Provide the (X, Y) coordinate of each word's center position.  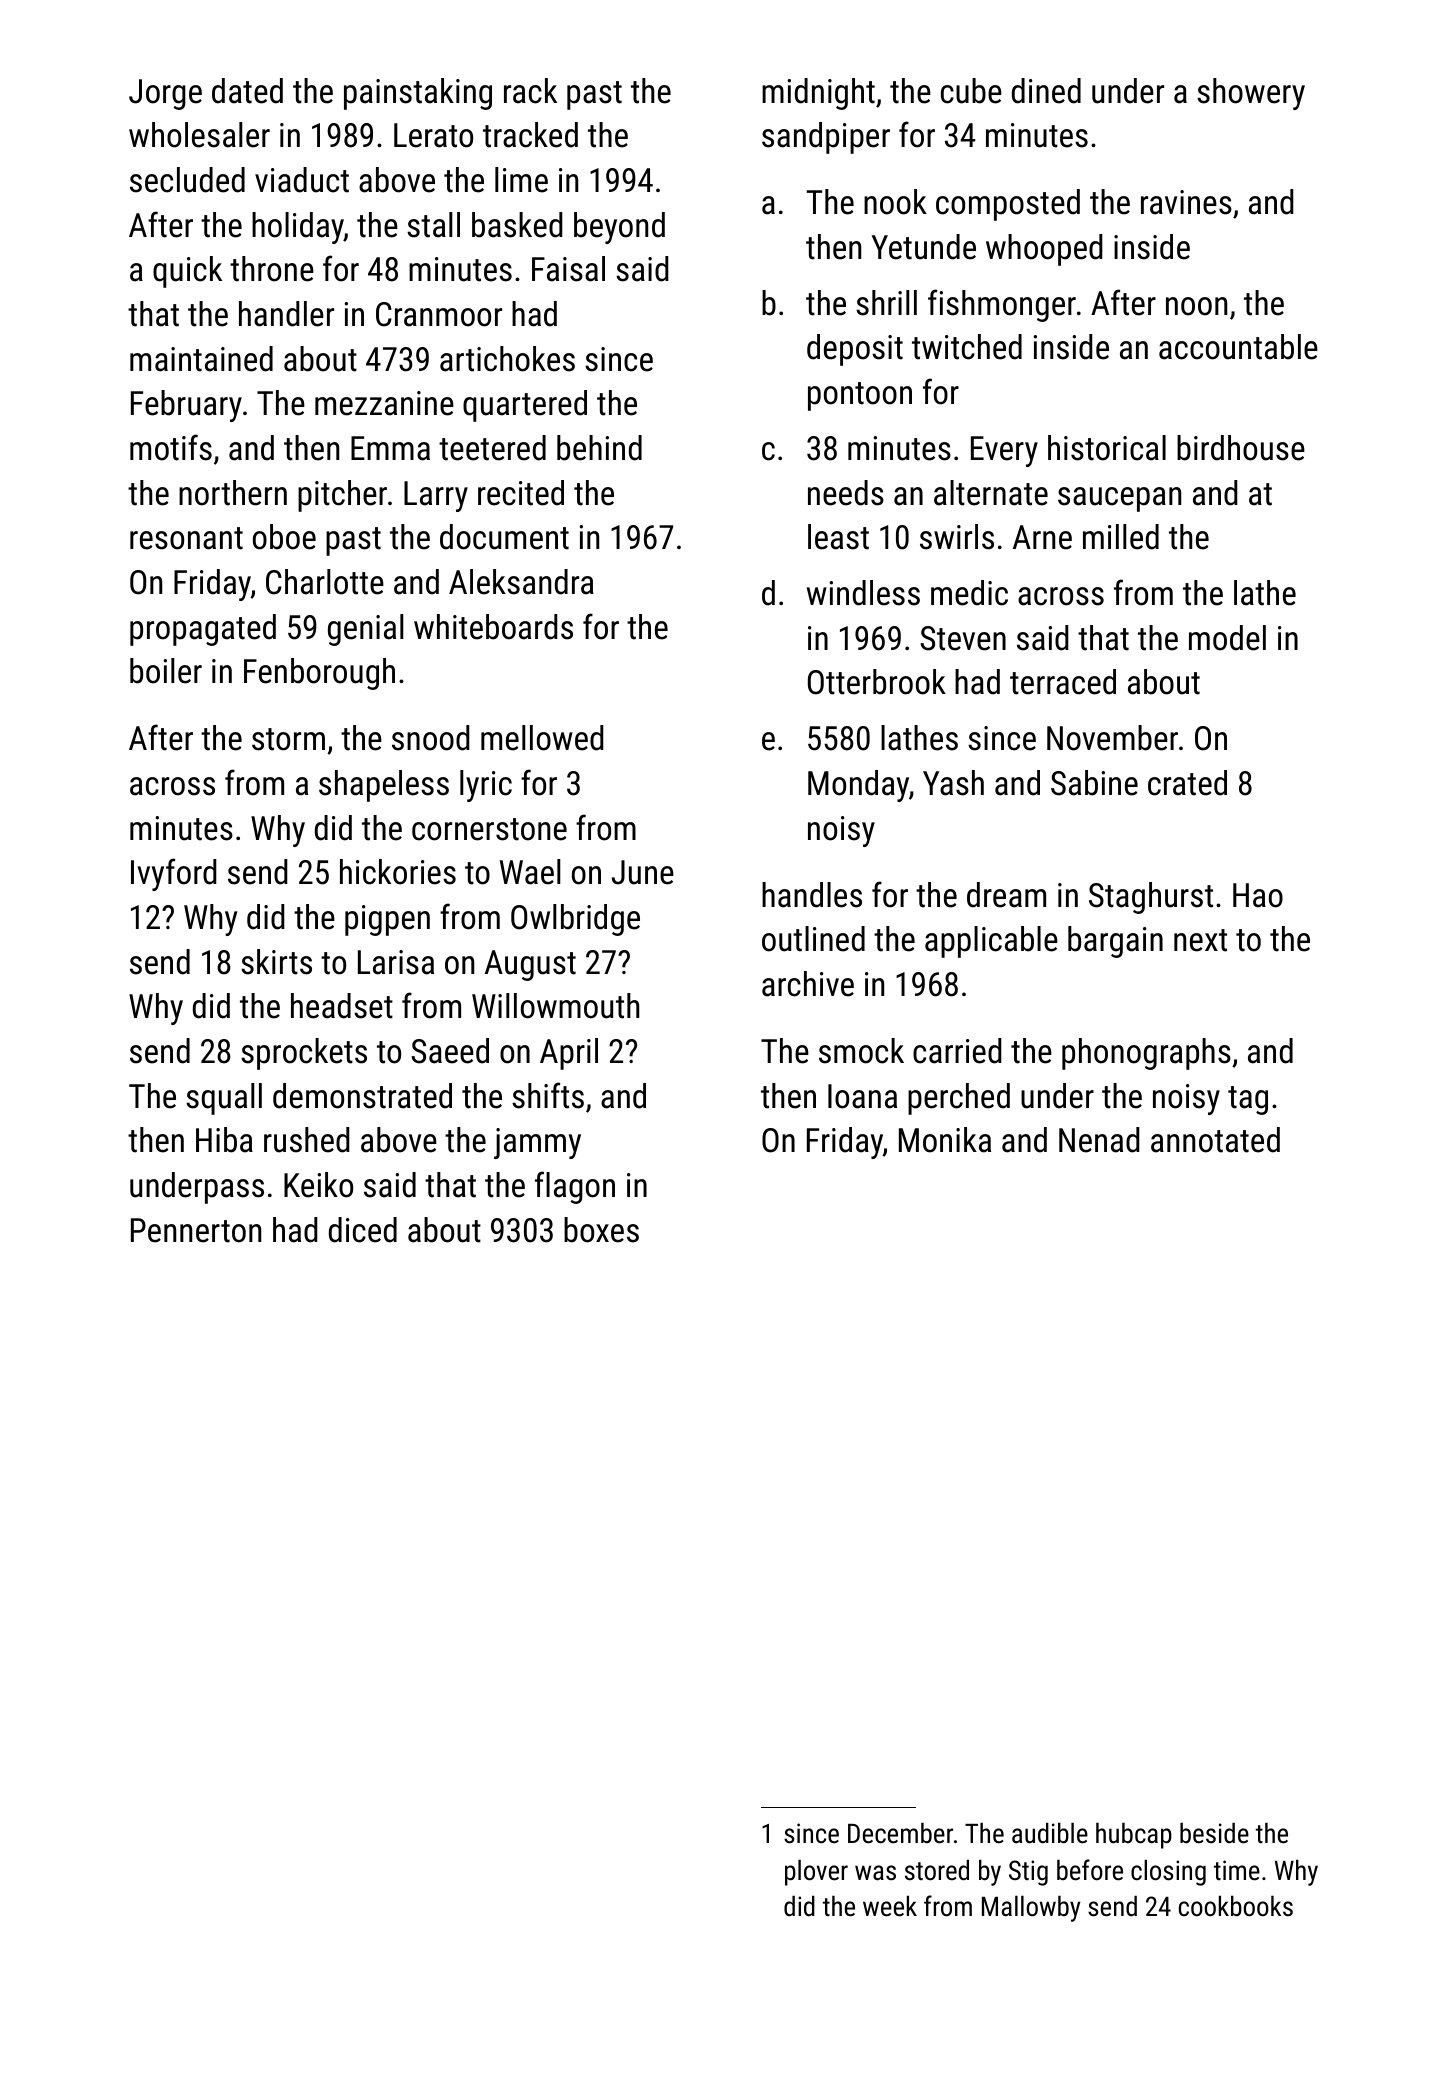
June (643, 872)
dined (1046, 91)
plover (816, 1872)
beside (1214, 1833)
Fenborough (319, 674)
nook (895, 202)
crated (1187, 783)
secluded (187, 180)
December (900, 1833)
